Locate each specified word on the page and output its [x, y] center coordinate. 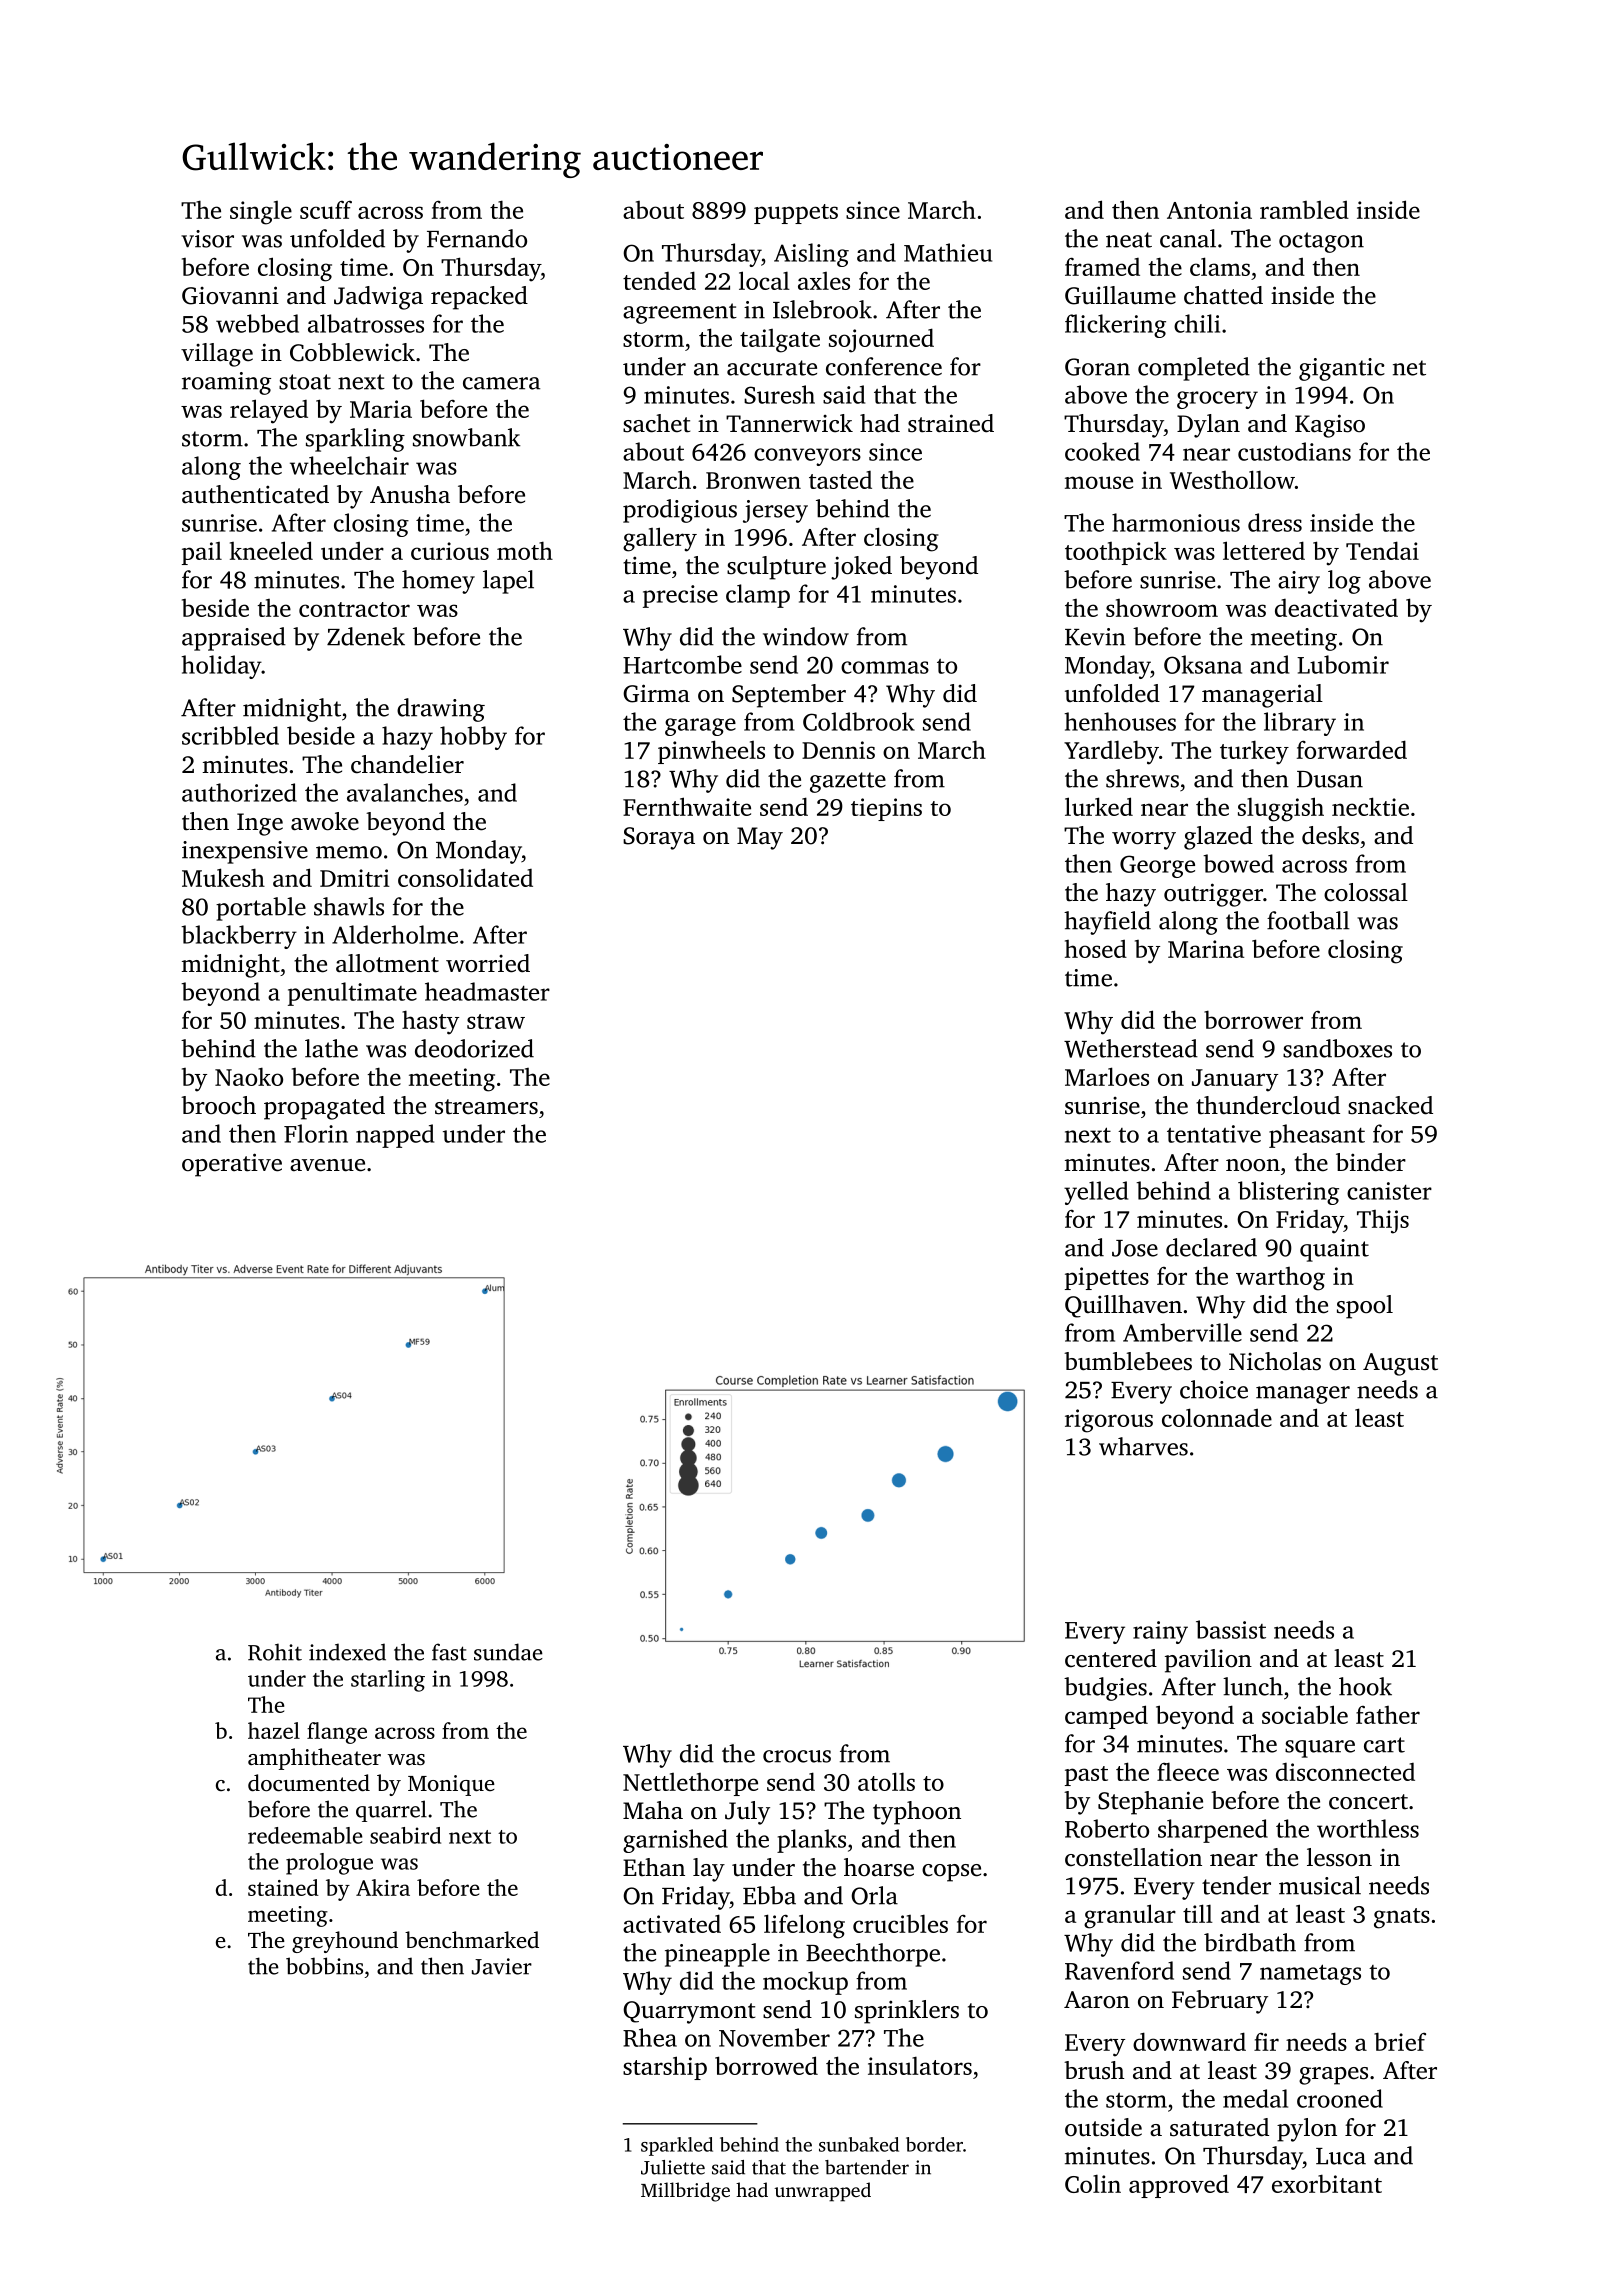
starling [388, 1681]
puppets [796, 214]
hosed [1096, 948]
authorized [239, 792]
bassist [1231, 1629]
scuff [326, 210]
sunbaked [859, 2144]
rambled [1304, 209]
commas [885, 667]
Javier [502, 1966]
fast [449, 1652]
